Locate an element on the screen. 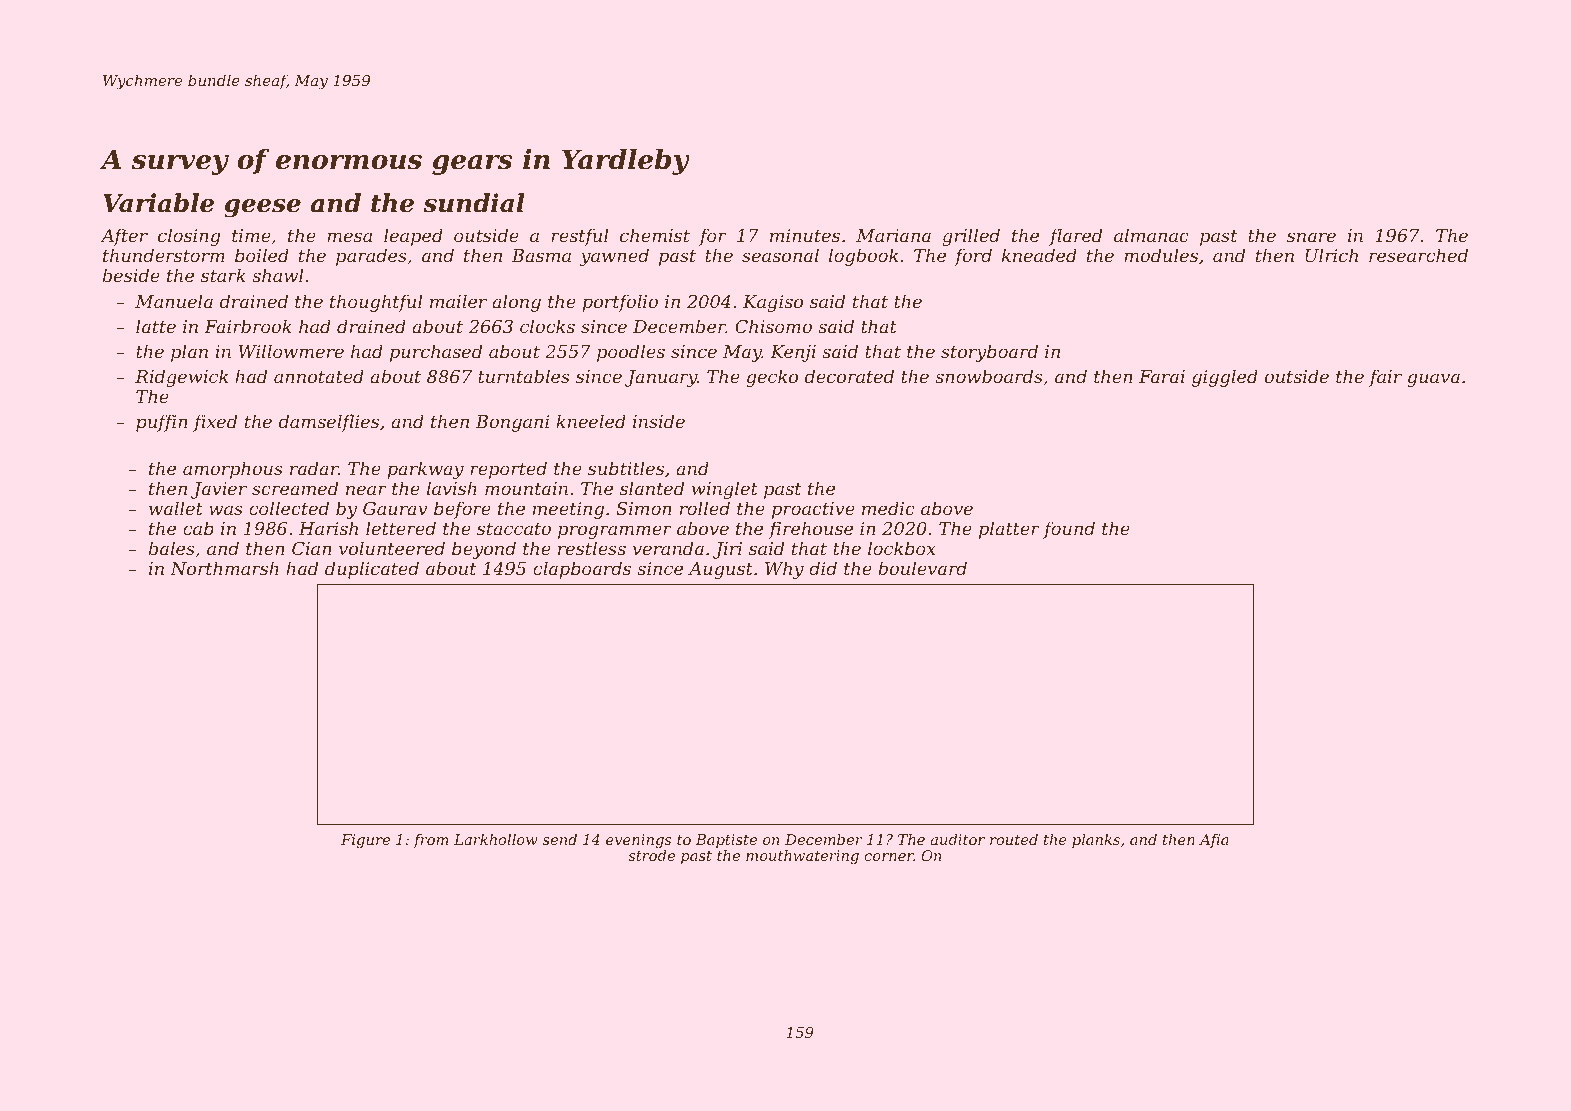 This screenshot has height=1111, width=1571. found is located at coordinates (1069, 530).
